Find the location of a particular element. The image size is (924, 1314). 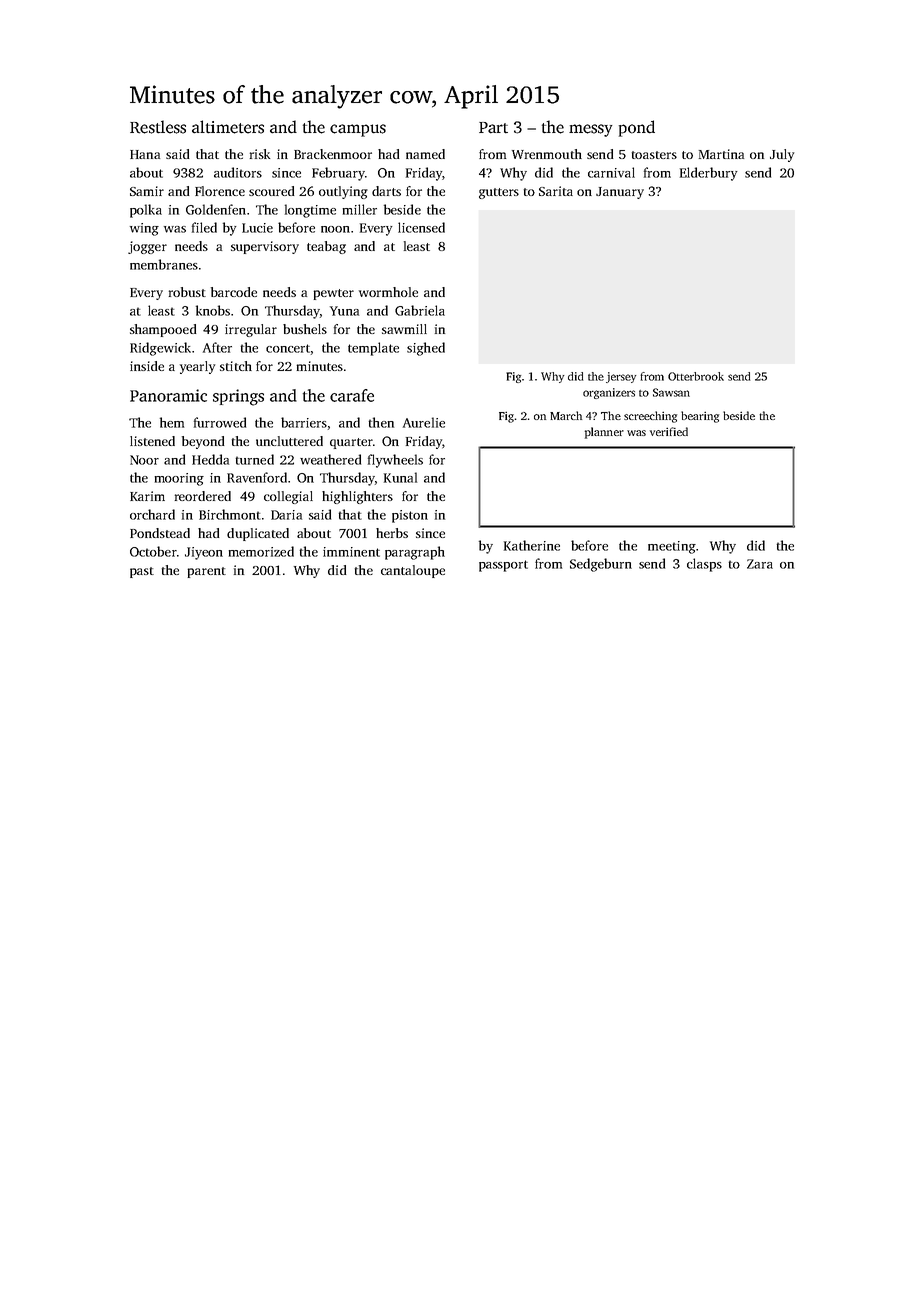

Part is located at coordinates (493, 128).
